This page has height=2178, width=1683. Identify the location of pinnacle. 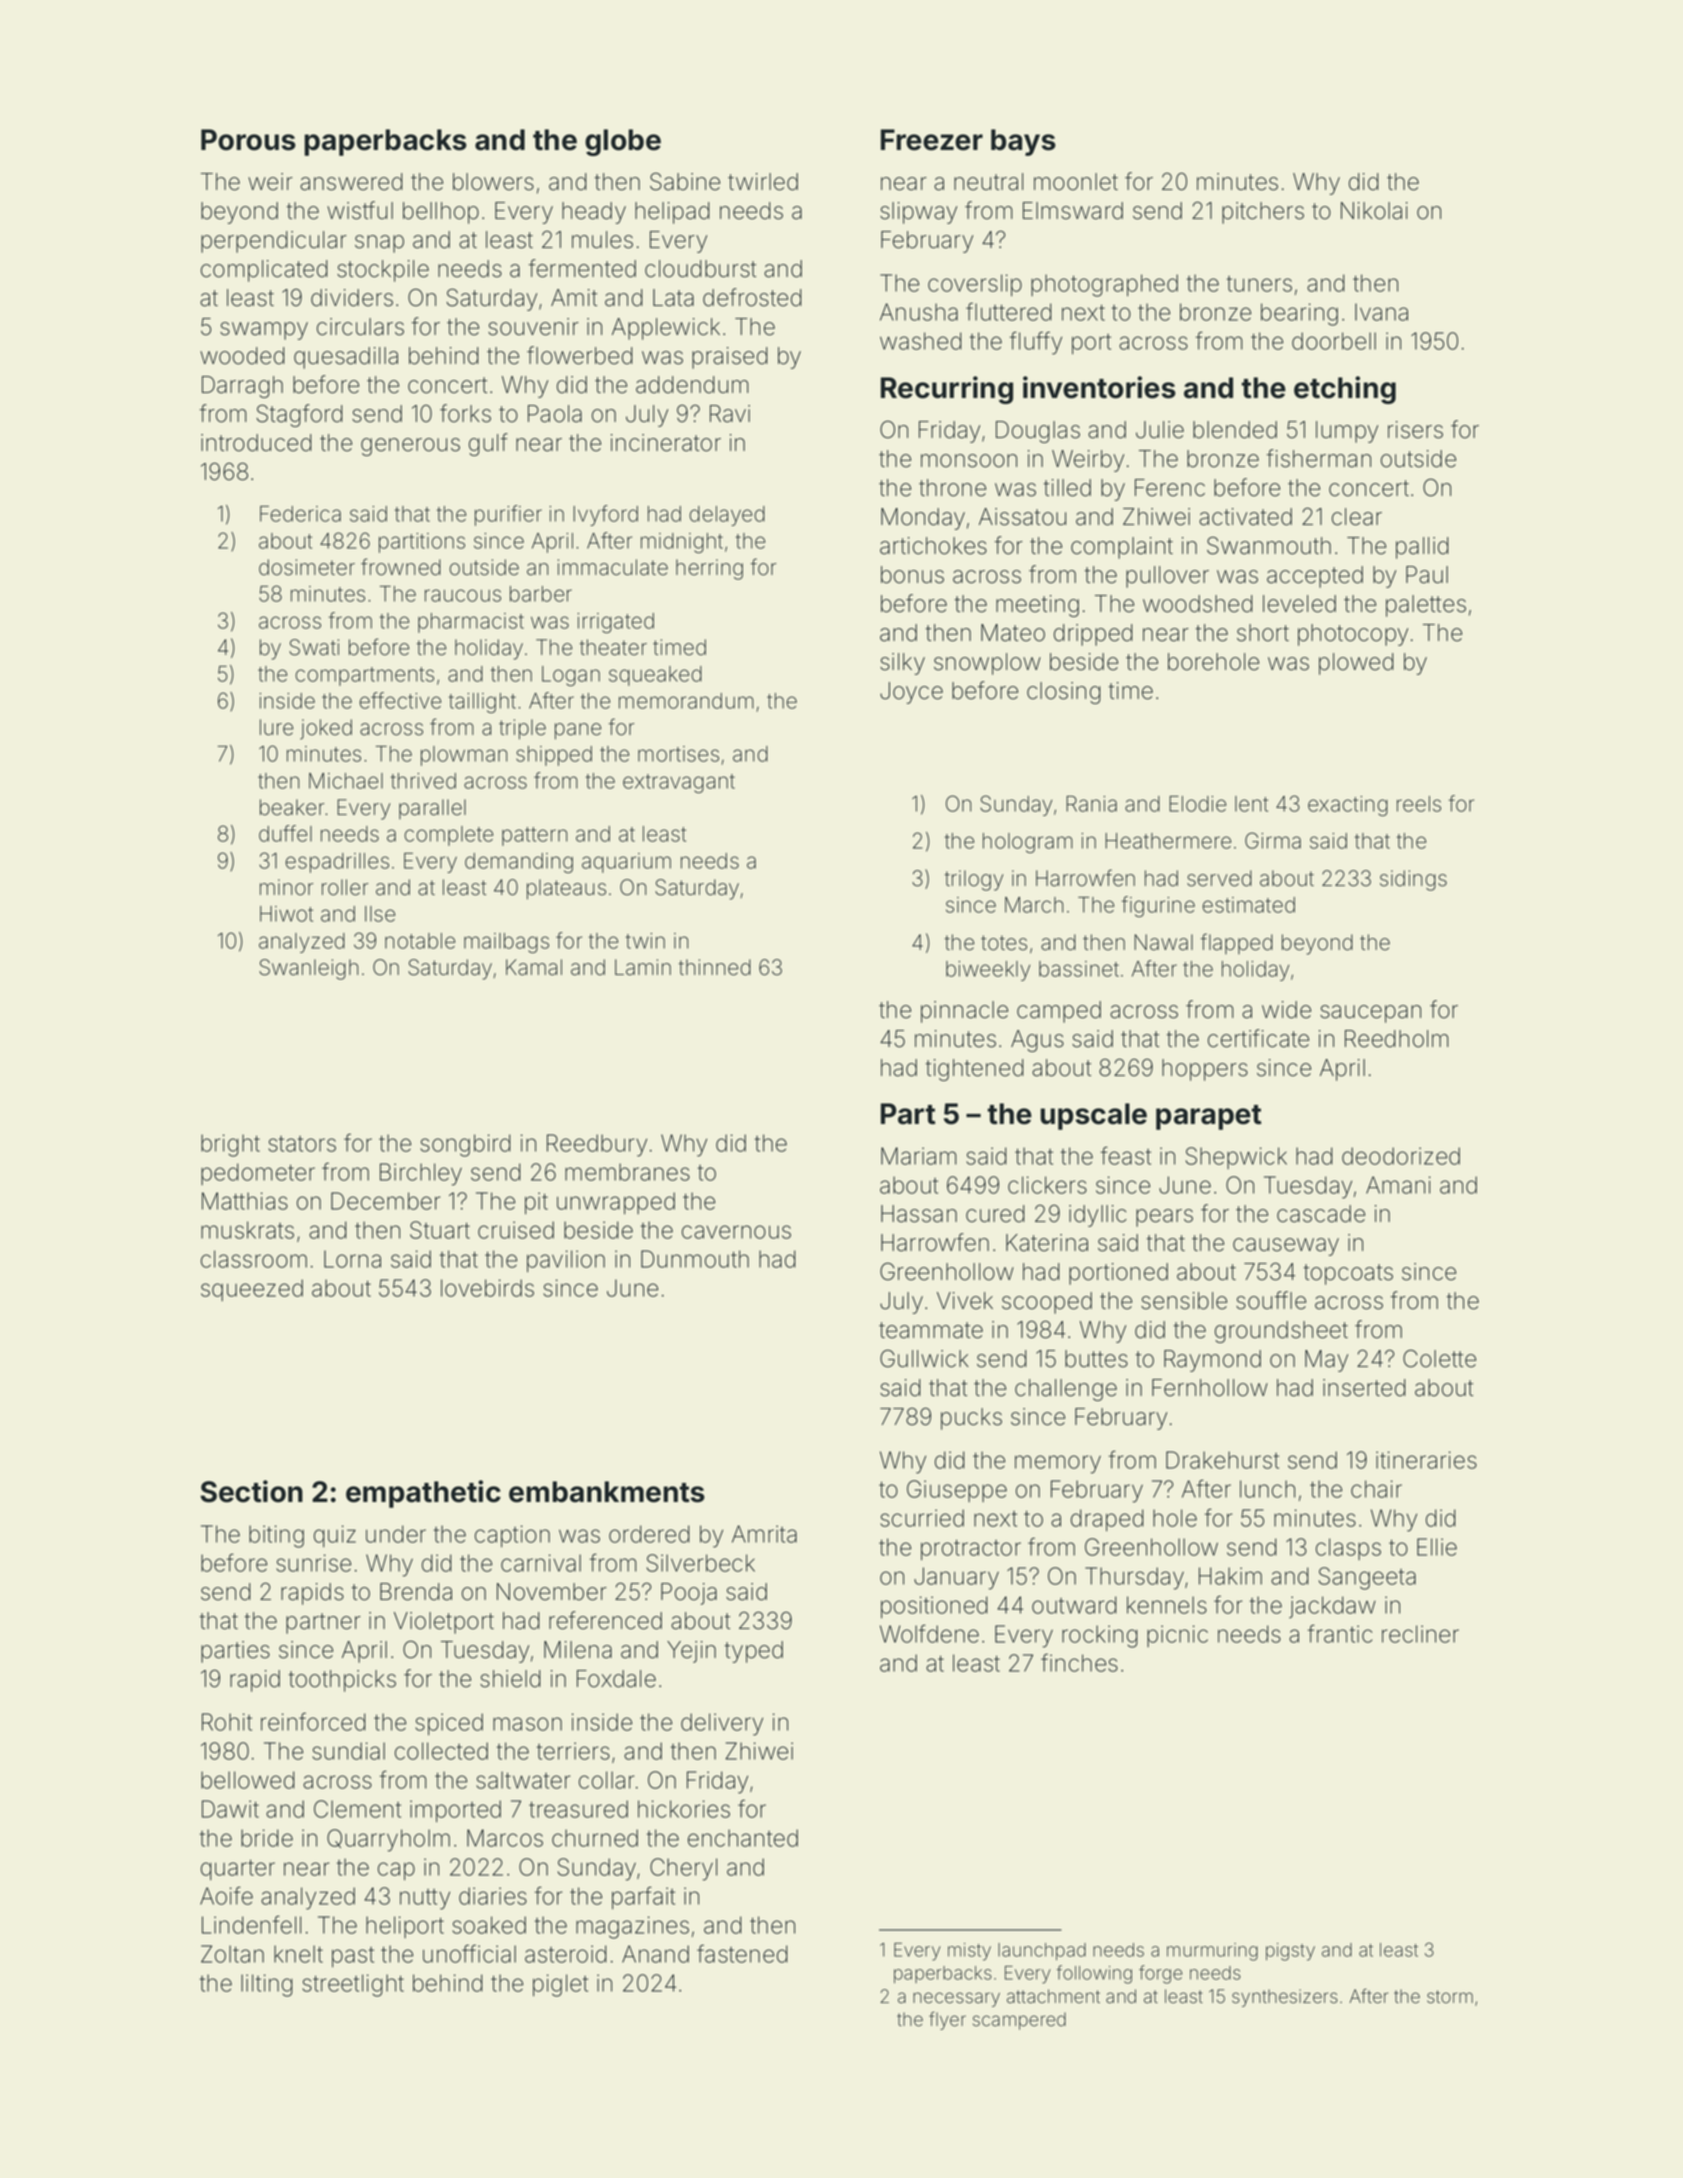
(964, 1012).
